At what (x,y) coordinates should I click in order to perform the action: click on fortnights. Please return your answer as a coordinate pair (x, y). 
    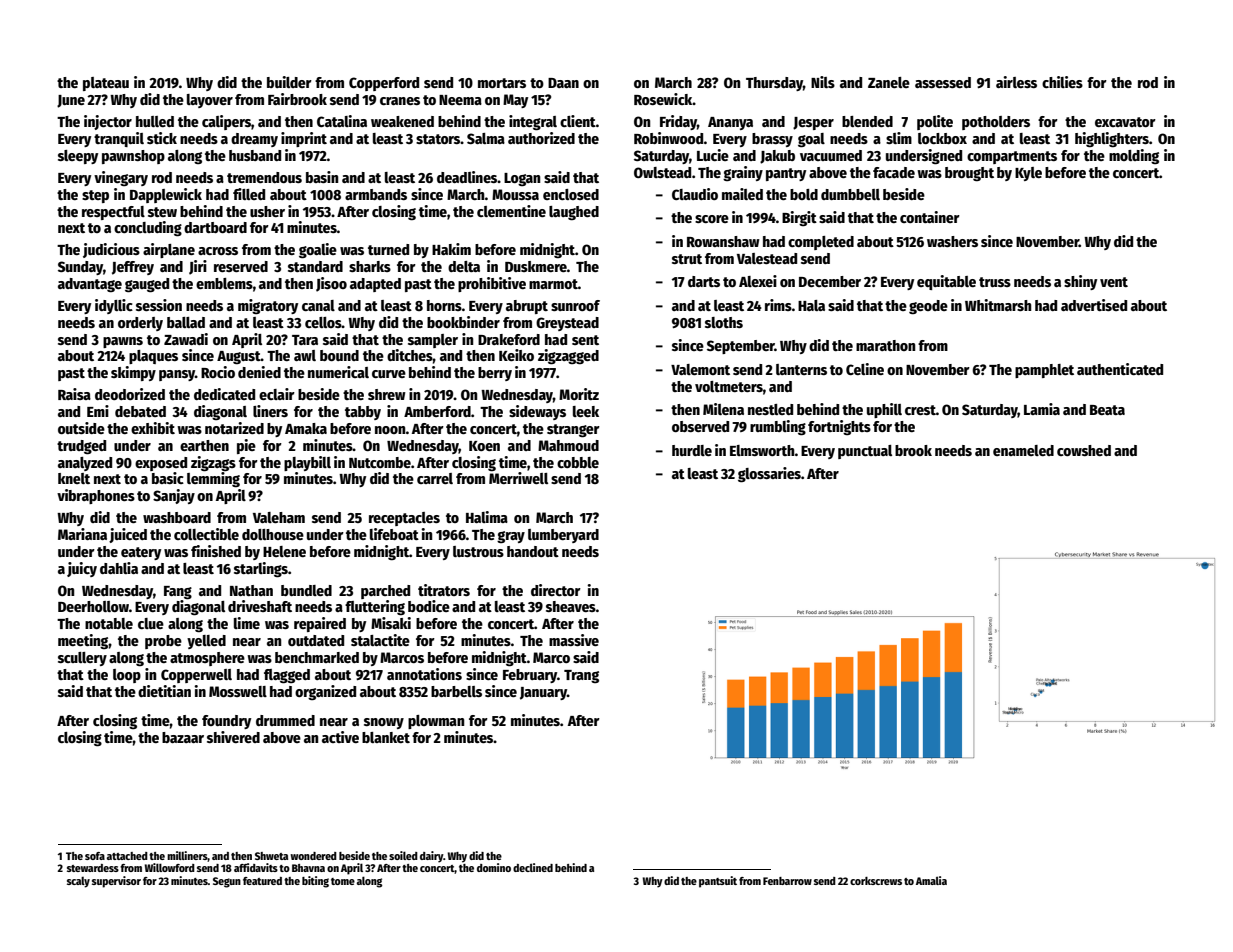
    Looking at the image, I should click on (839, 427).
